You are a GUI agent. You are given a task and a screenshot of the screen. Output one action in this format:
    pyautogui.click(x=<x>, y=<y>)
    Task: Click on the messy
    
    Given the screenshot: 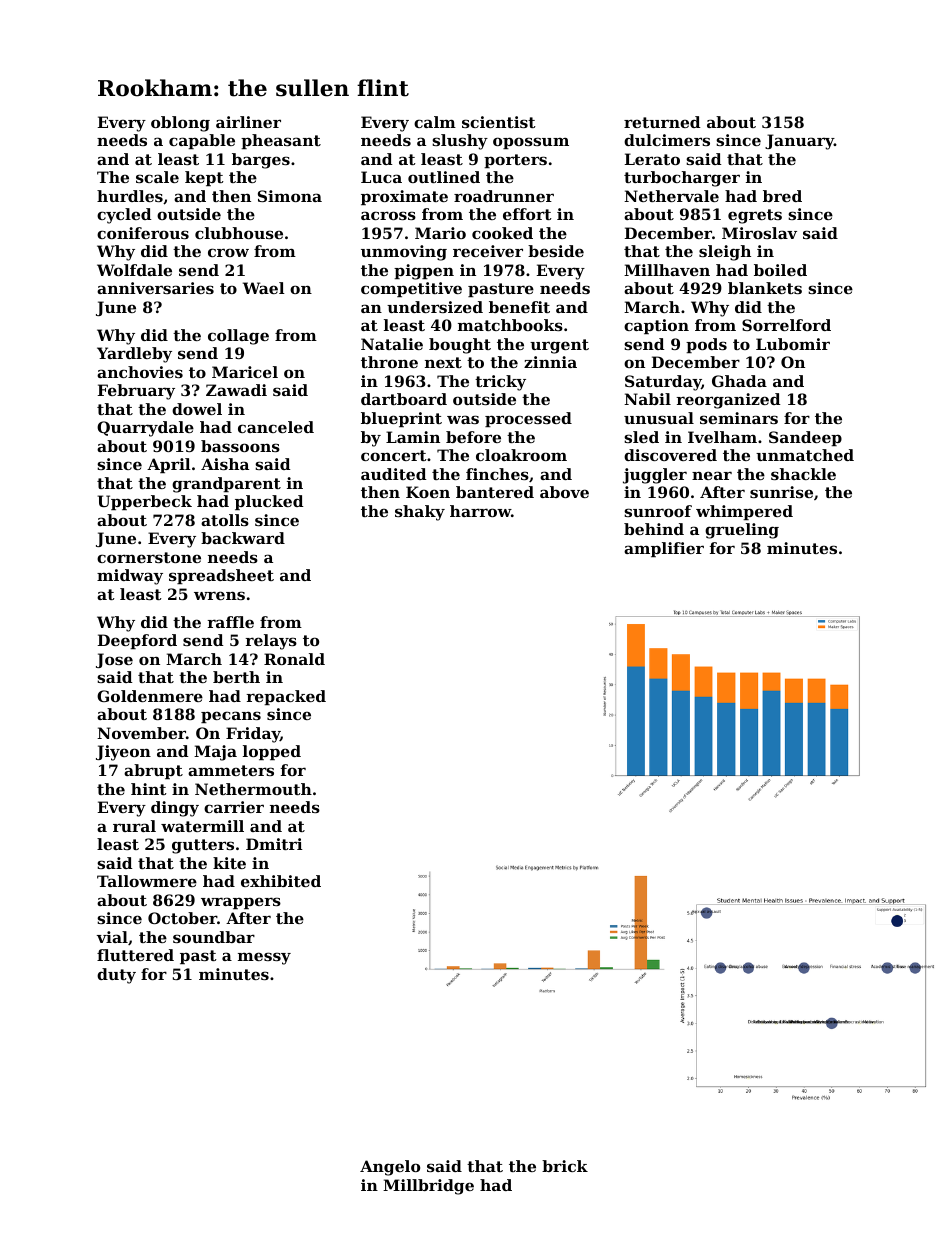 What is the action you would take?
    pyautogui.click(x=264, y=958)
